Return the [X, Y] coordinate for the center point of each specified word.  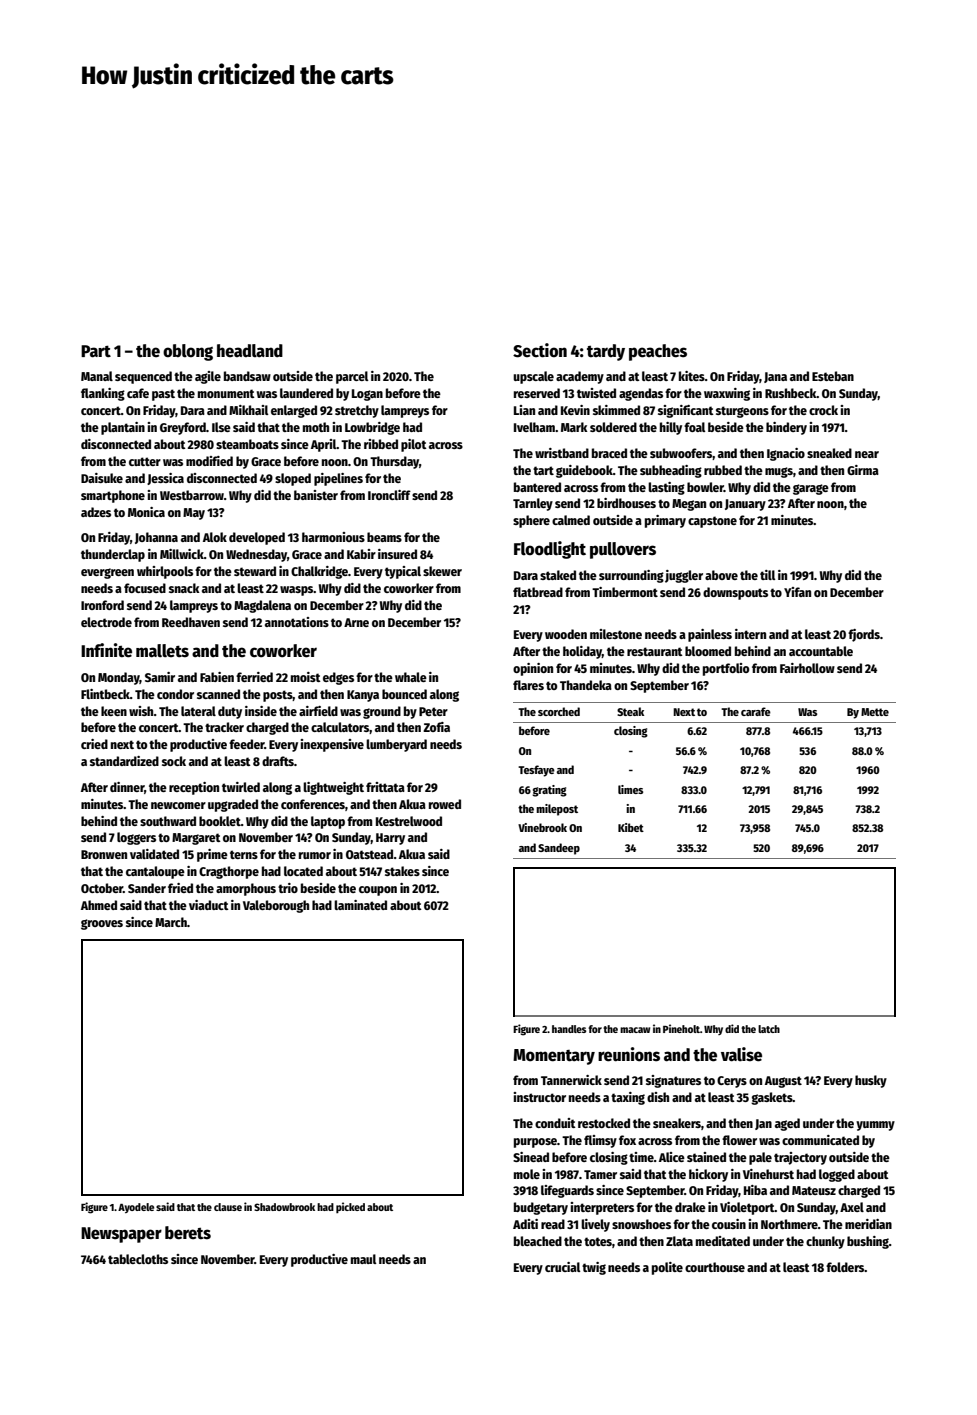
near [867, 454]
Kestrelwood [409, 821]
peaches [658, 352]
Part [96, 351]
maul [363, 1259]
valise [741, 1054]
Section [540, 350]
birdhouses [626, 503]
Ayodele [136, 1208]
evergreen [107, 573]
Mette [875, 712]
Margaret [196, 839]
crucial [562, 1267]
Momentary [554, 1057]
